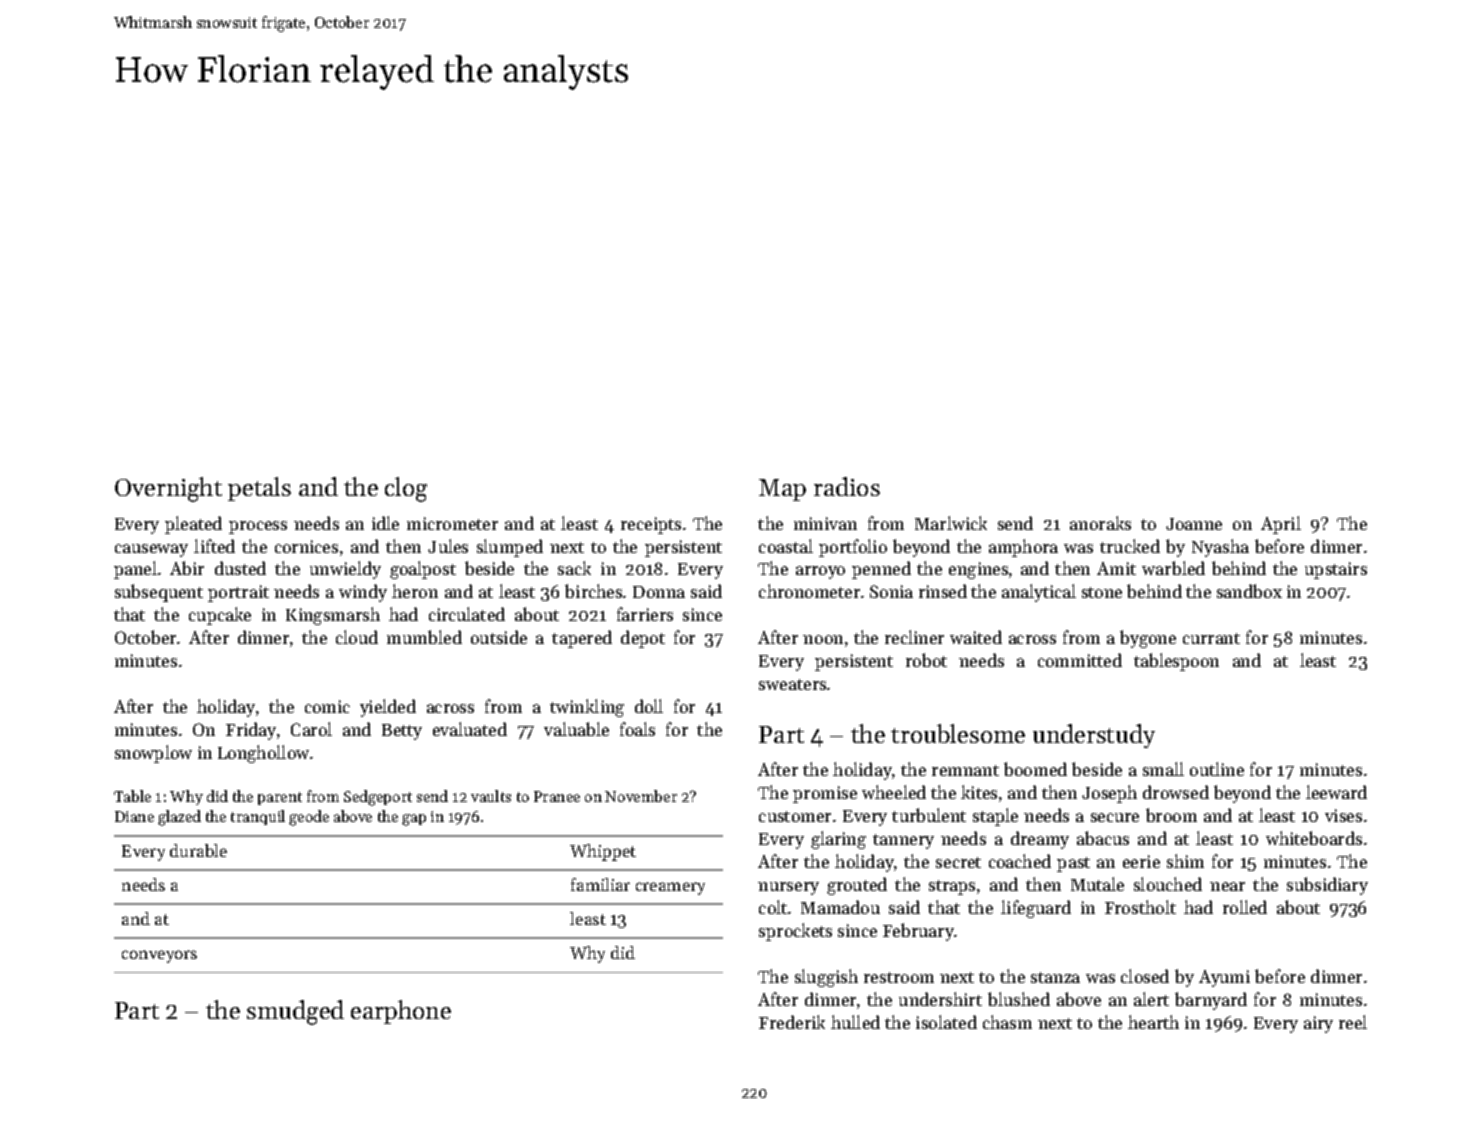 The width and height of the screenshot is (1482, 1145). What do you see at coordinates (792, 1022) in the screenshot?
I see `Frederik` at bounding box center [792, 1022].
